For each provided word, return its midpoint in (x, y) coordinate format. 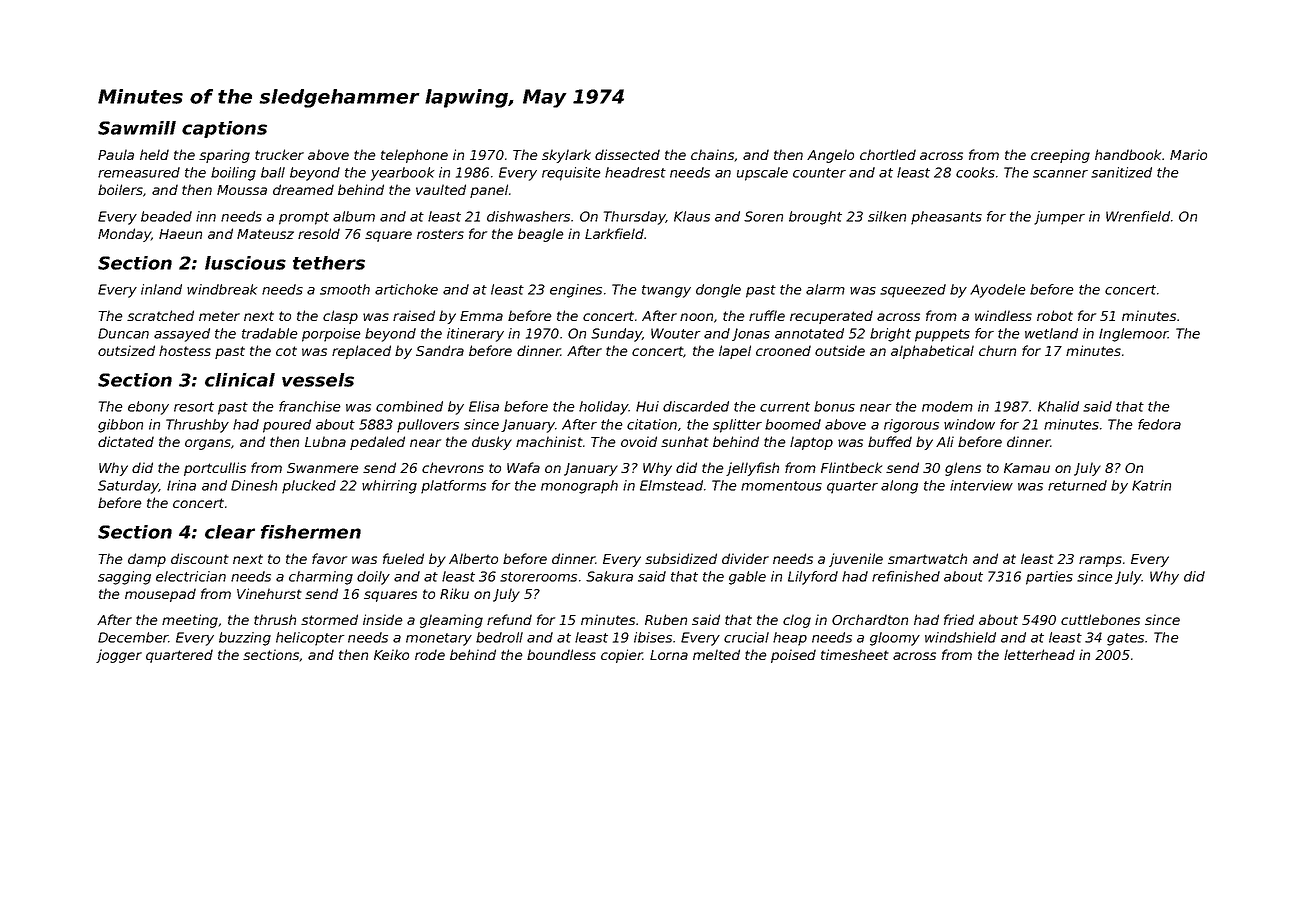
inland (161, 289)
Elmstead (671, 485)
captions (224, 129)
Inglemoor (1133, 335)
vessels (318, 380)
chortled (888, 154)
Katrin (1151, 485)
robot (1055, 315)
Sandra (440, 350)
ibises (653, 637)
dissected (627, 154)
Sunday (616, 335)
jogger (119, 656)
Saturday (128, 487)
